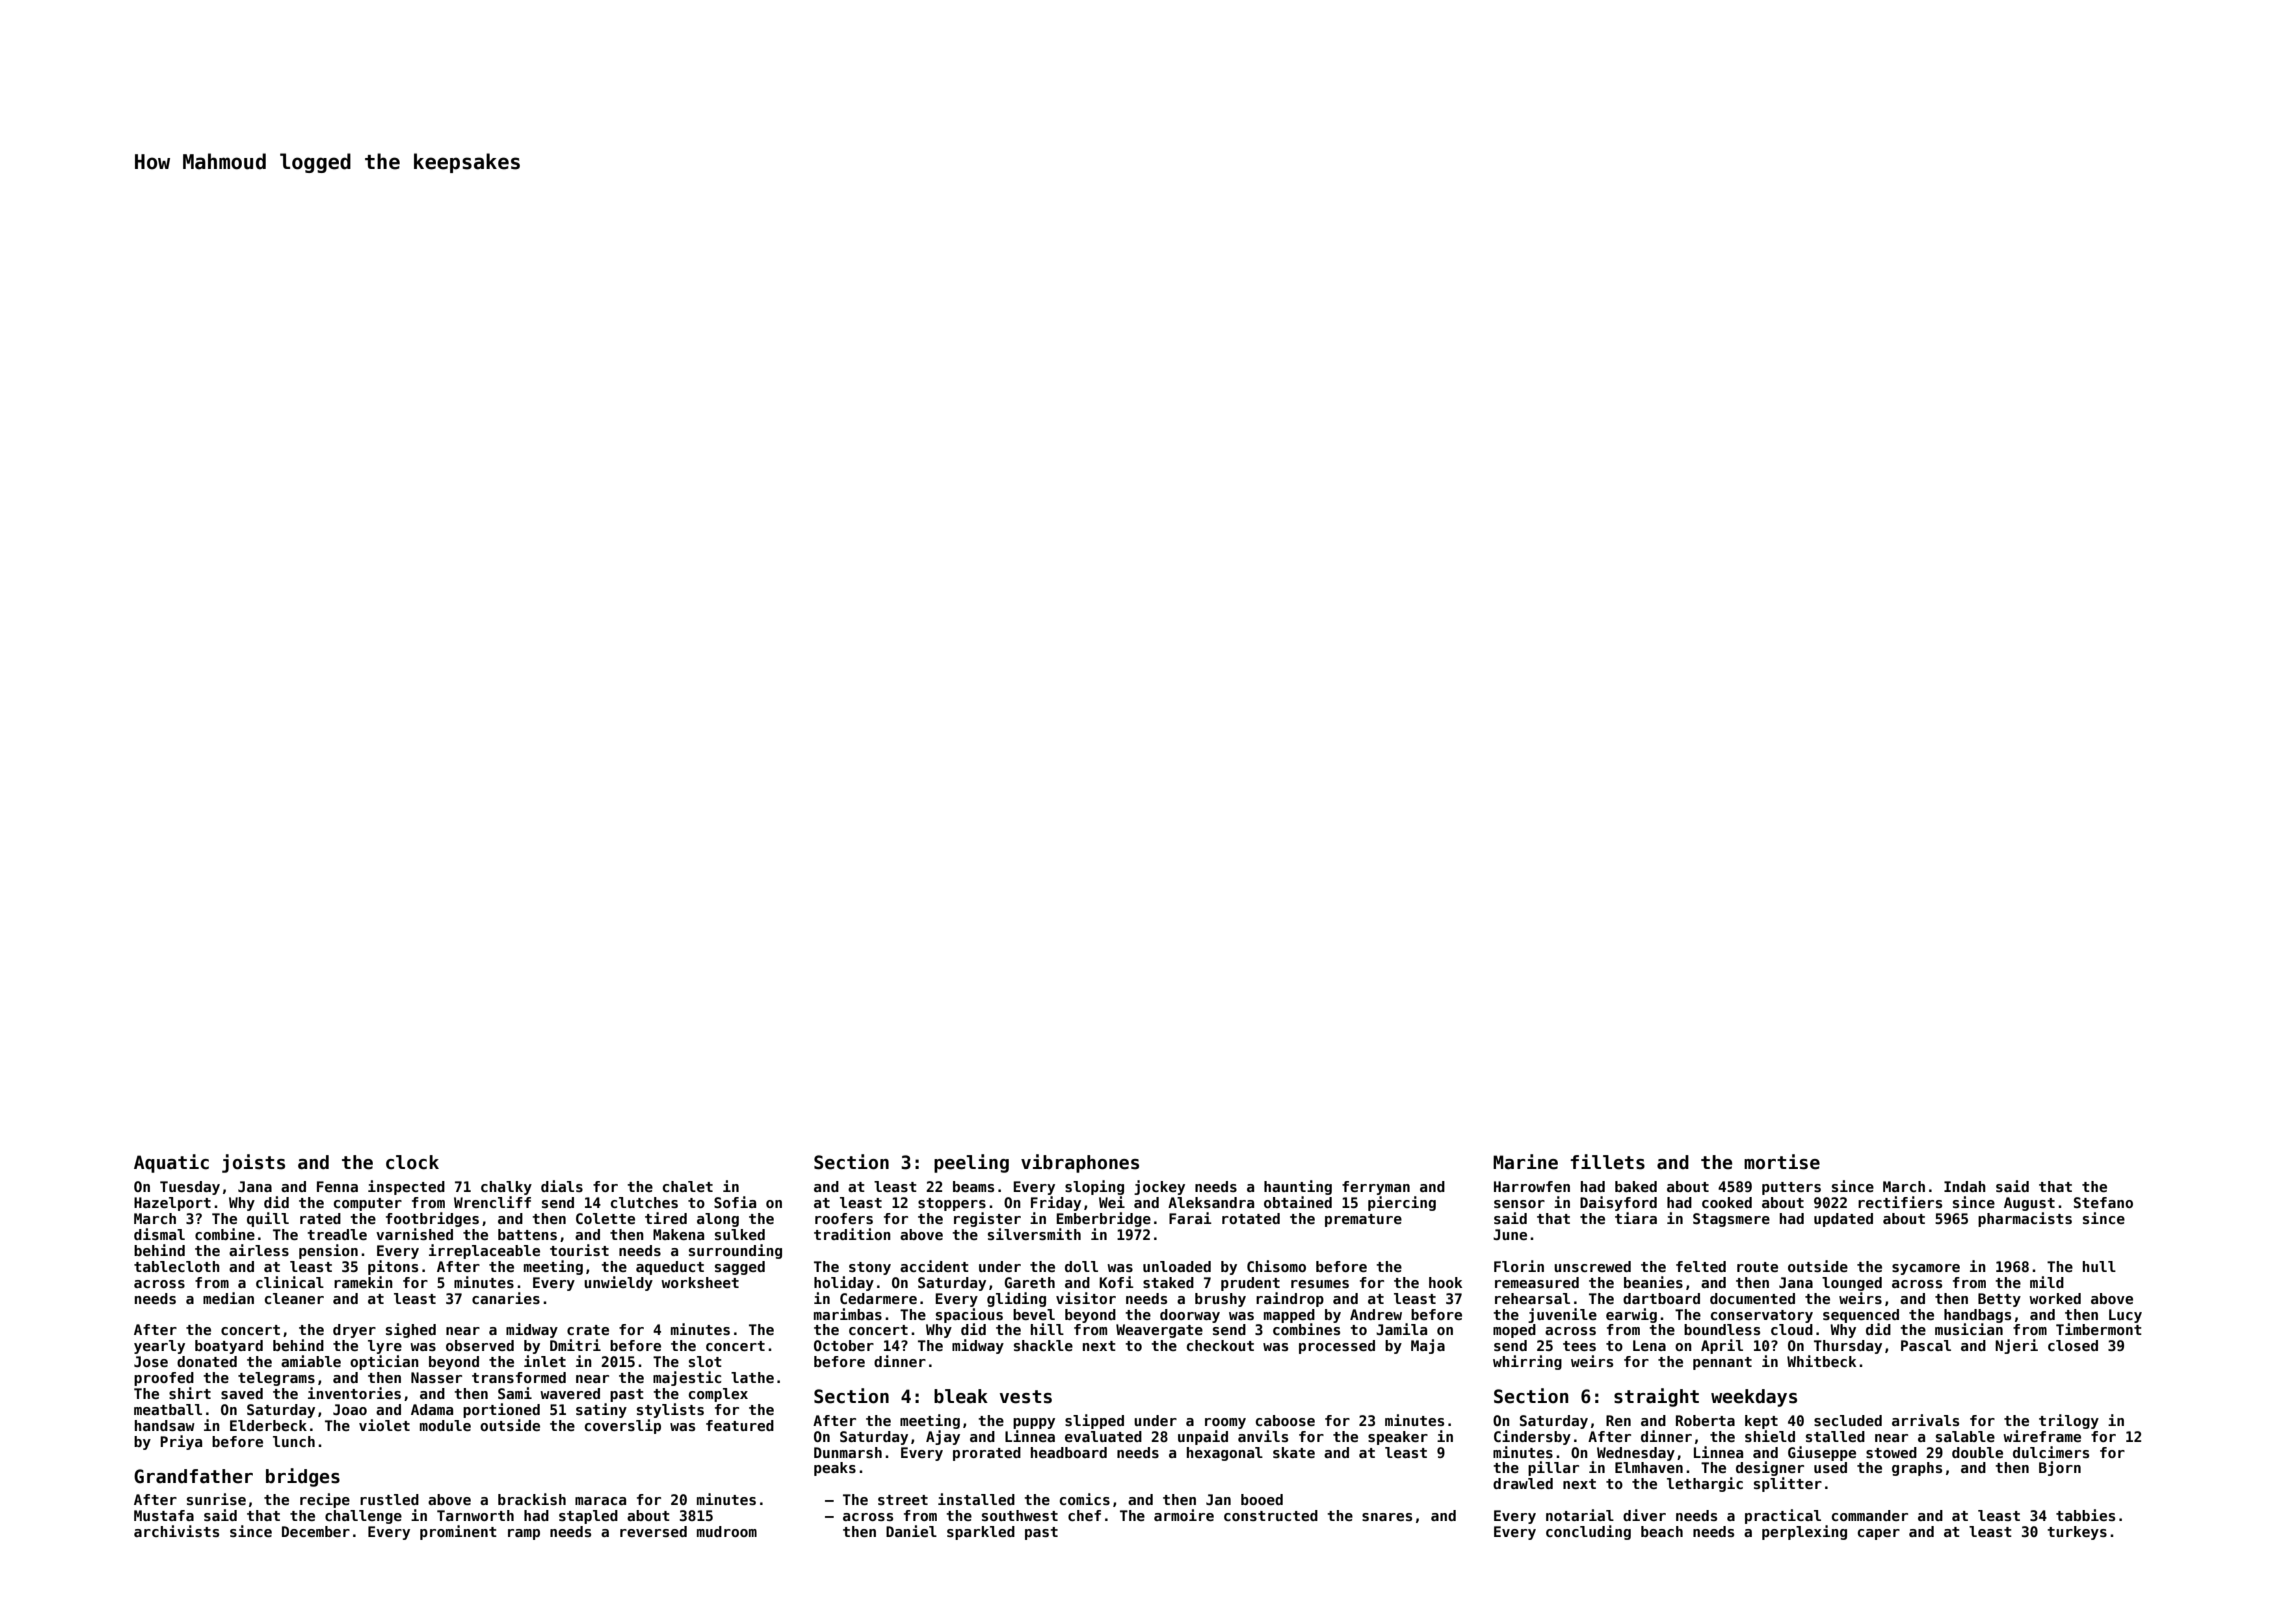  What do you see at coordinates (328, 1251) in the image?
I see `pension` at bounding box center [328, 1251].
